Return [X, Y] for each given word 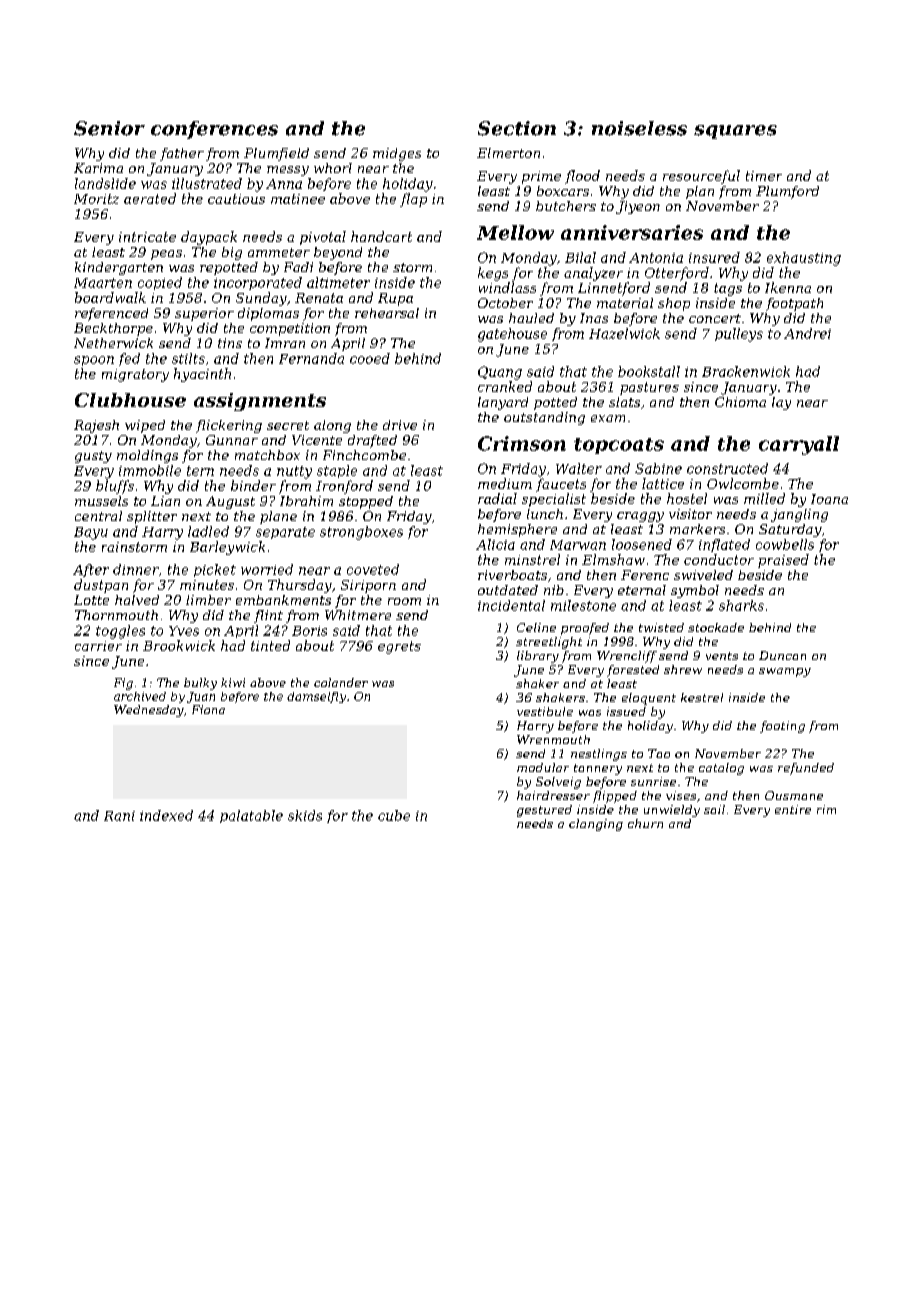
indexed [166, 815]
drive [400, 425]
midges [397, 154]
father [182, 154]
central [98, 516]
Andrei [807, 333]
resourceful [701, 177]
